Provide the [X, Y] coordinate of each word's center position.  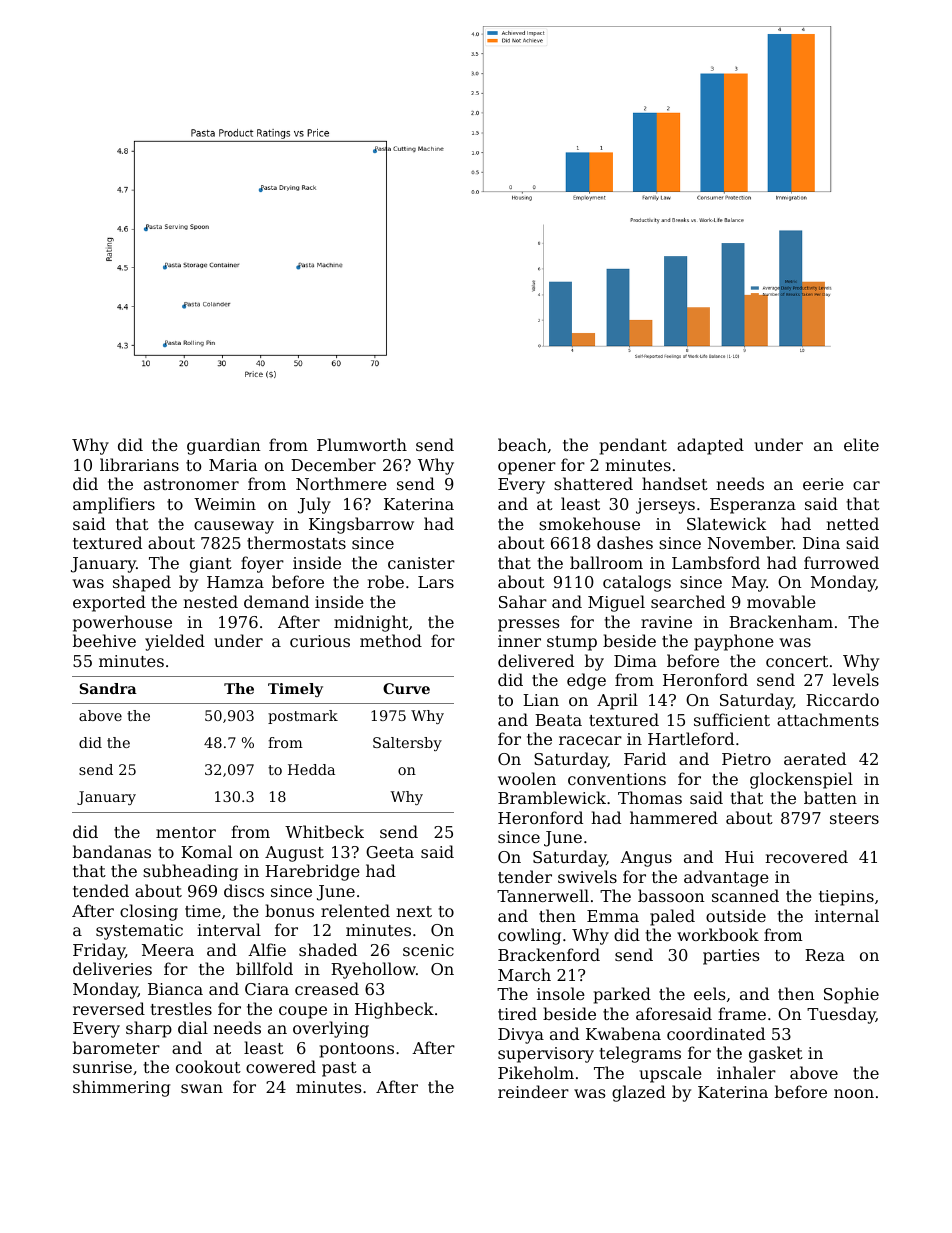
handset [675, 483]
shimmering [121, 1088]
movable [781, 601]
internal [847, 915]
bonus [289, 910]
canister [421, 563]
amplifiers [114, 505]
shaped [142, 583]
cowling [529, 936]
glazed [639, 1093]
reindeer [533, 1091]
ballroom [606, 562]
